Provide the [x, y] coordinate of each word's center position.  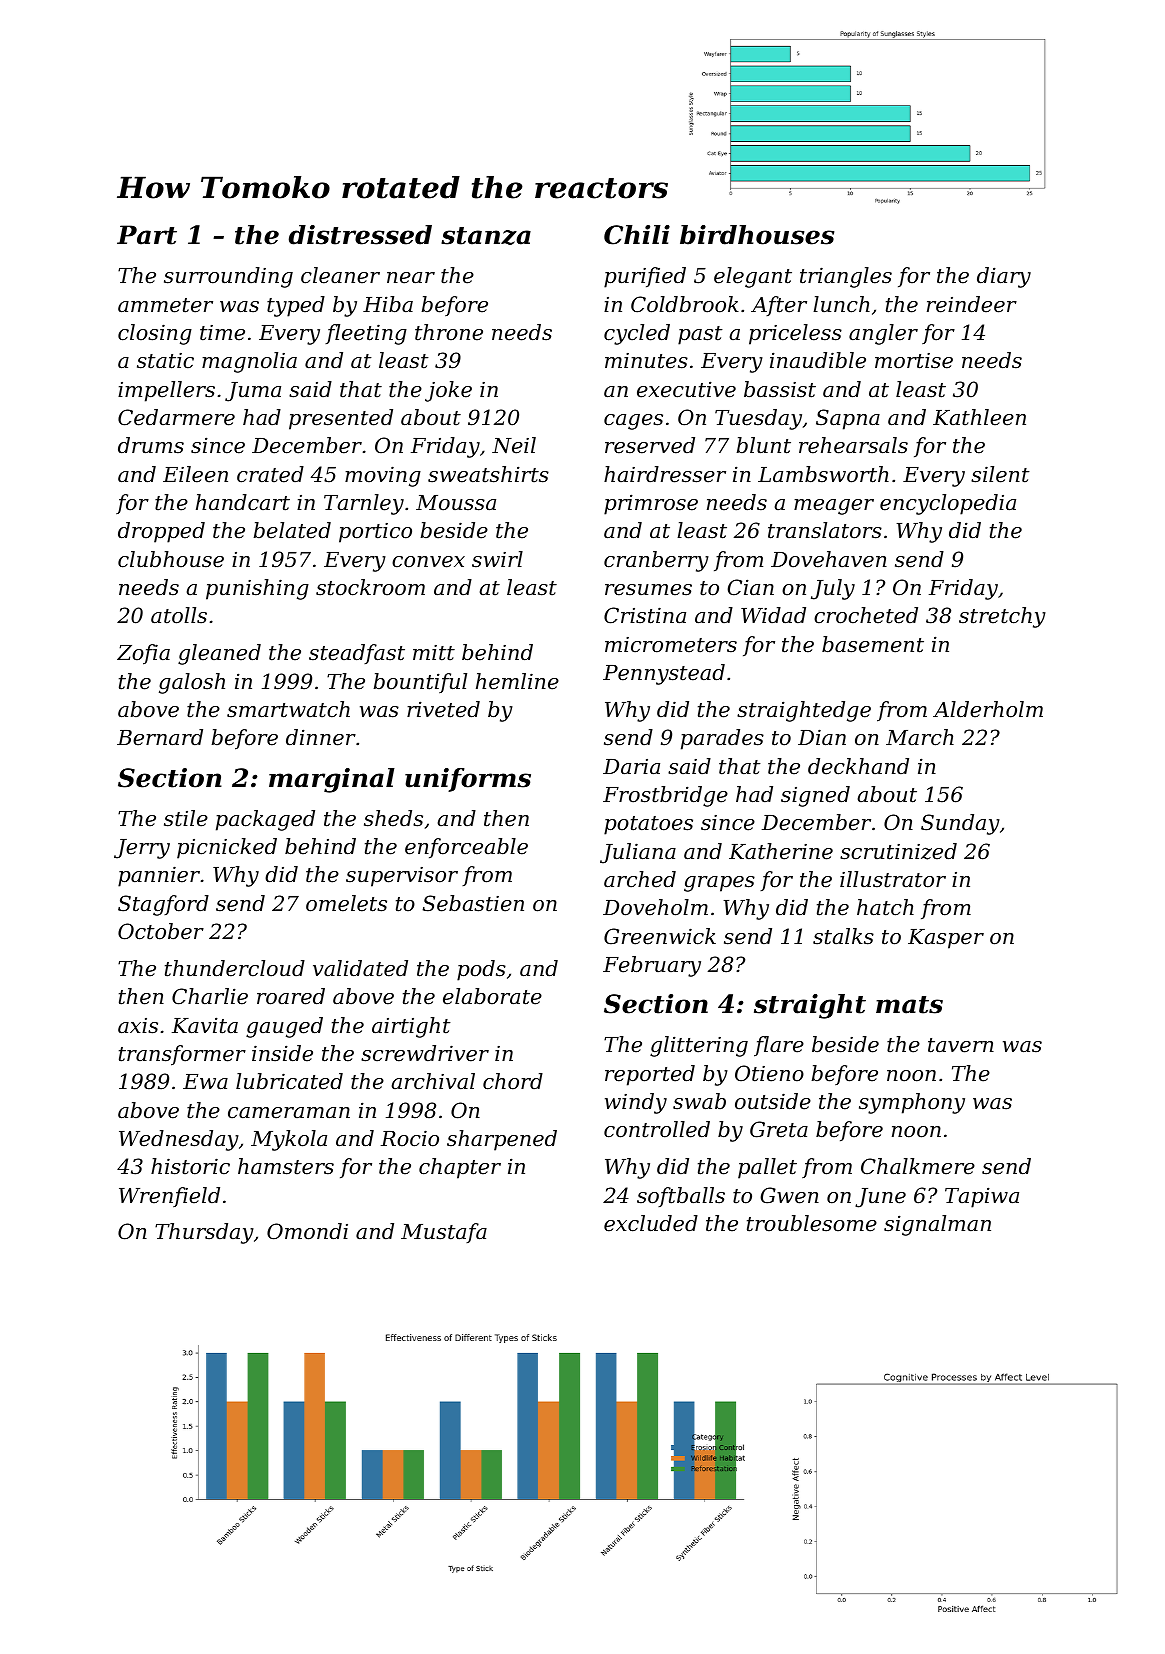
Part [147, 235]
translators [825, 530]
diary [1004, 277]
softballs [681, 1197]
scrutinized [898, 851]
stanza [486, 236]
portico [375, 533]
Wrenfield [169, 1197]
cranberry [656, 561]
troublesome [812, 1223]
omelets [346, 903]
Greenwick [660, 936]
